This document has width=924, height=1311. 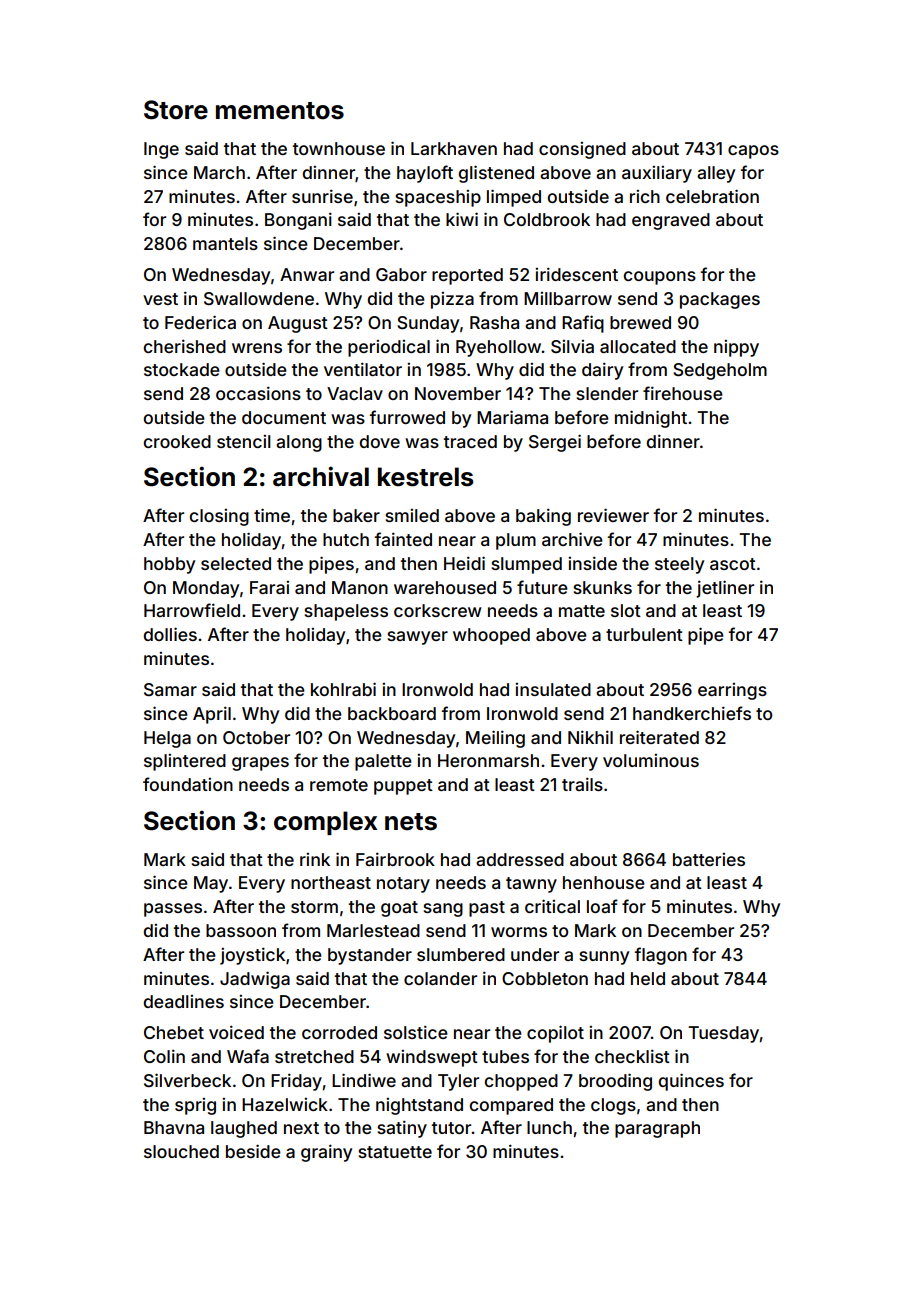 I want to click on glistened, so click(x=496, y=174).
